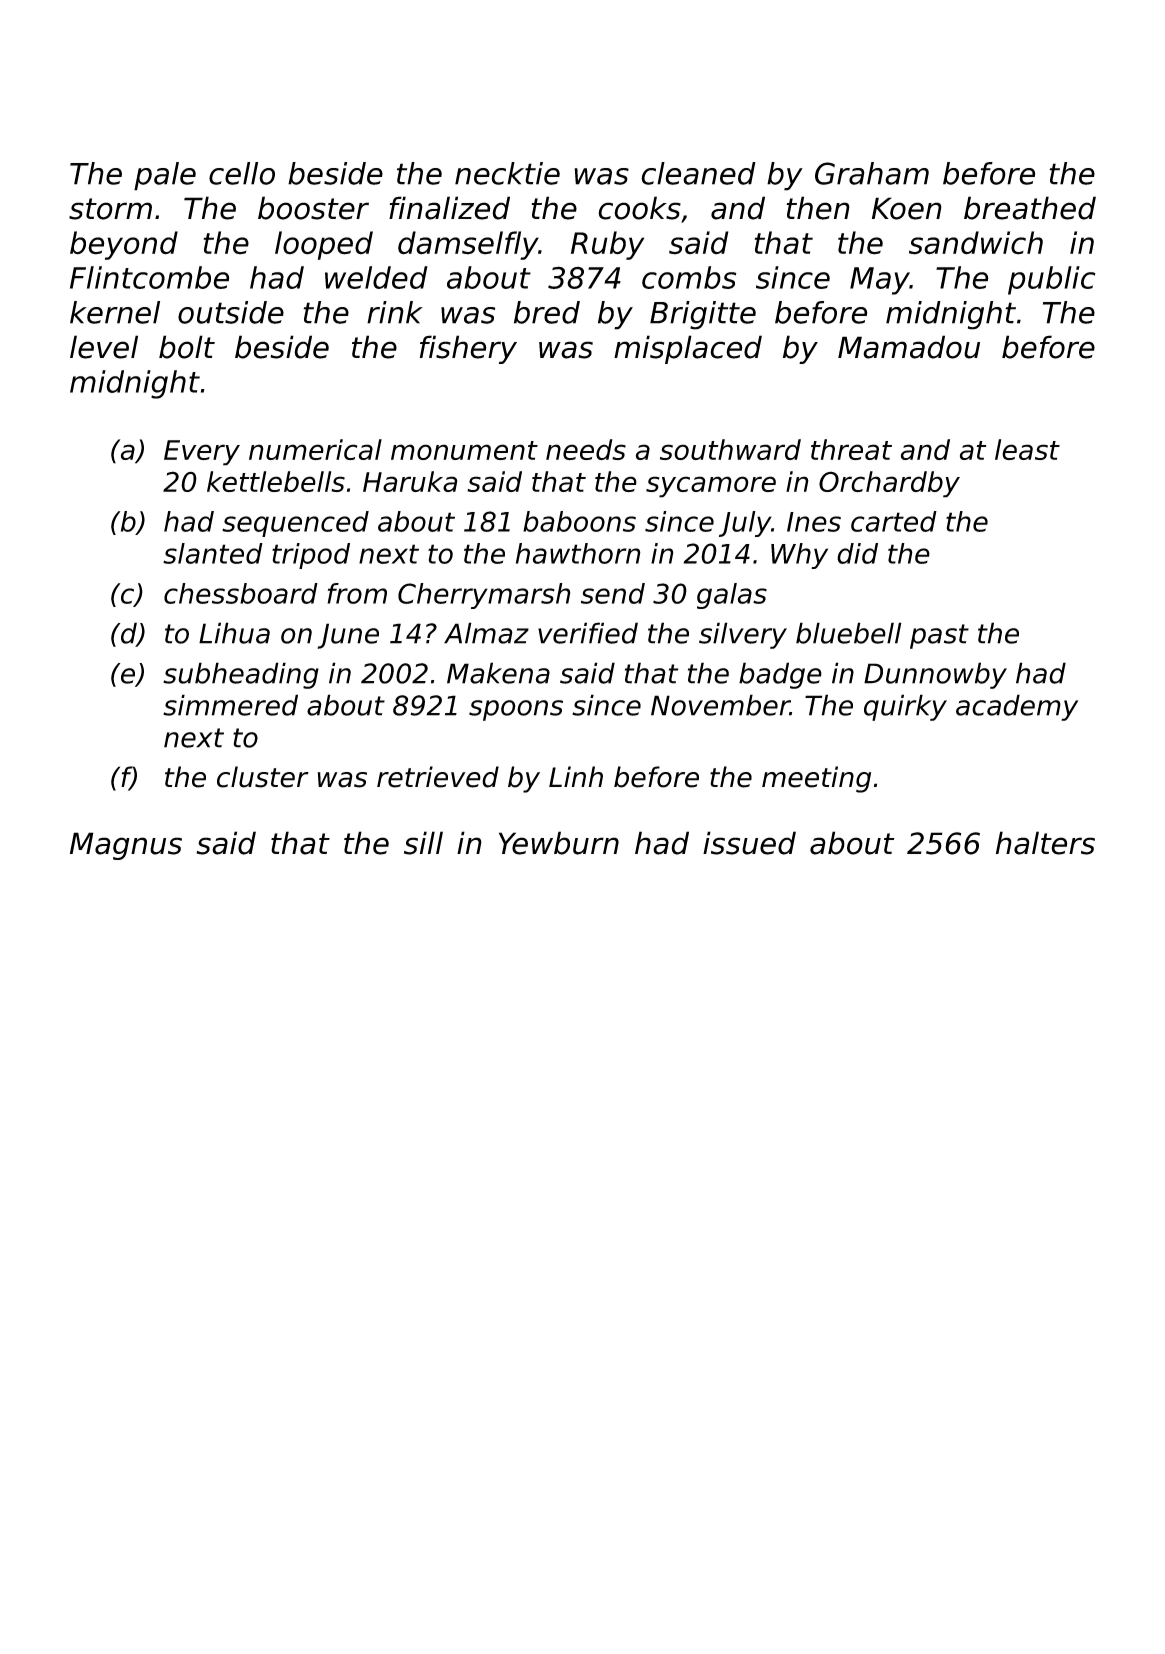 The image size is (1165, 1654). What do you see at coordinates (104, 347) in the document?
I see `level` at bounding box center [104, 347].
